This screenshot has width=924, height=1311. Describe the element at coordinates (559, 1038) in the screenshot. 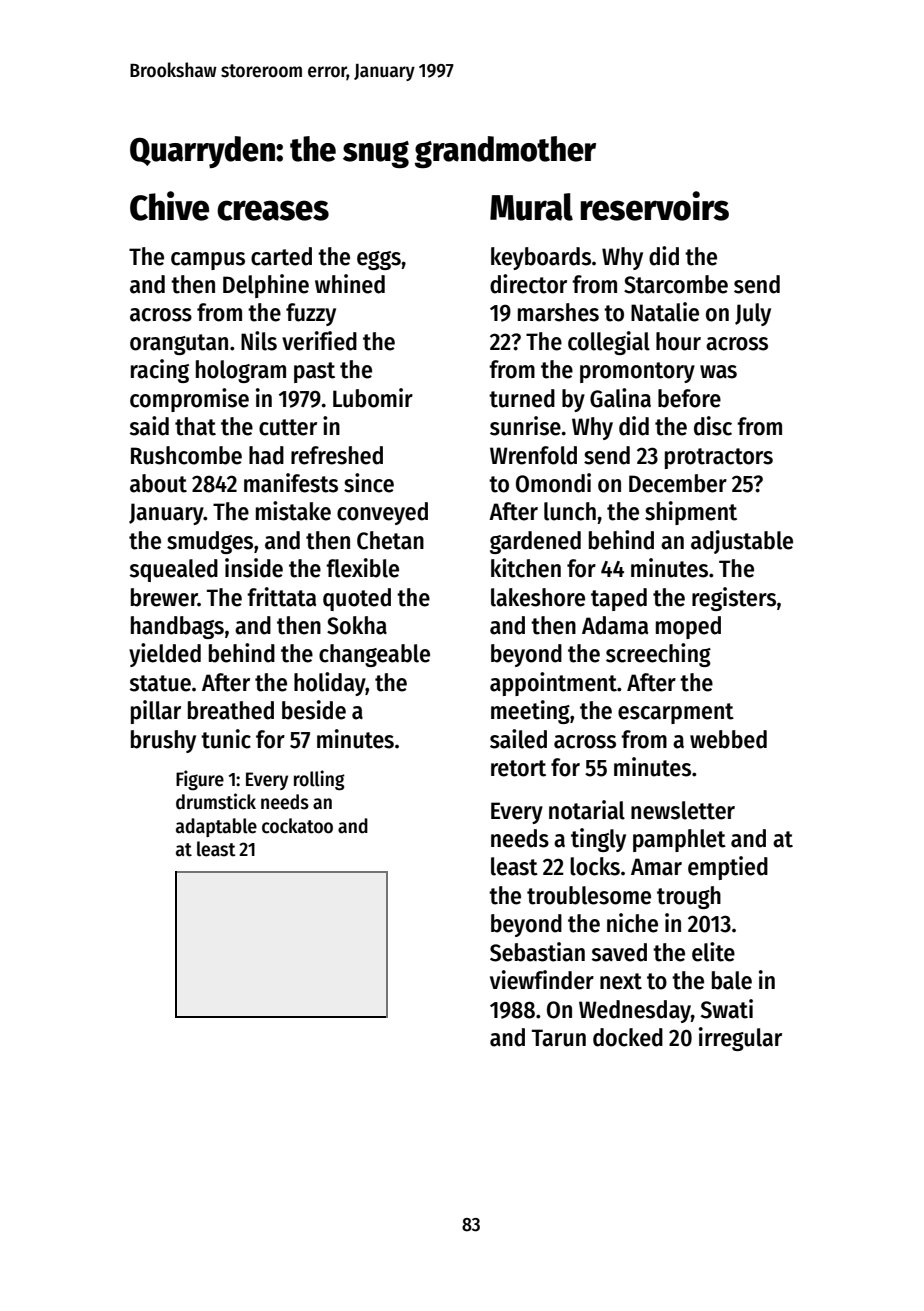

I see `Tarun` at that location.
